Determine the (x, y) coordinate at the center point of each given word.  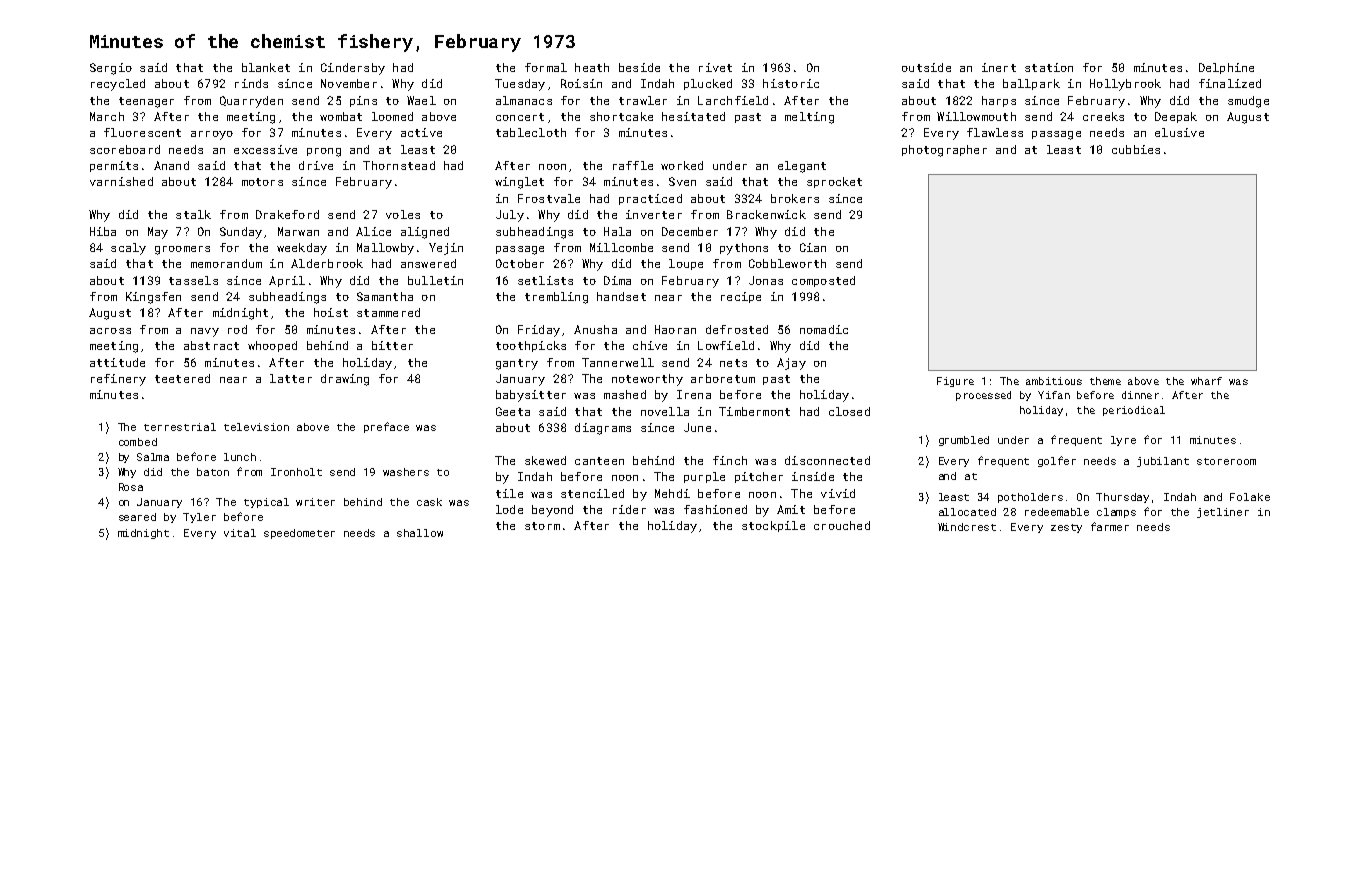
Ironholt (296, 472)
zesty (1066, 528)
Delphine (1226, 68)
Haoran (675, 329)
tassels (193, 280)
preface (386, 427)
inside (813, 476)
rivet (715, 67)
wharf (1206, 381)
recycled (118, 85)
